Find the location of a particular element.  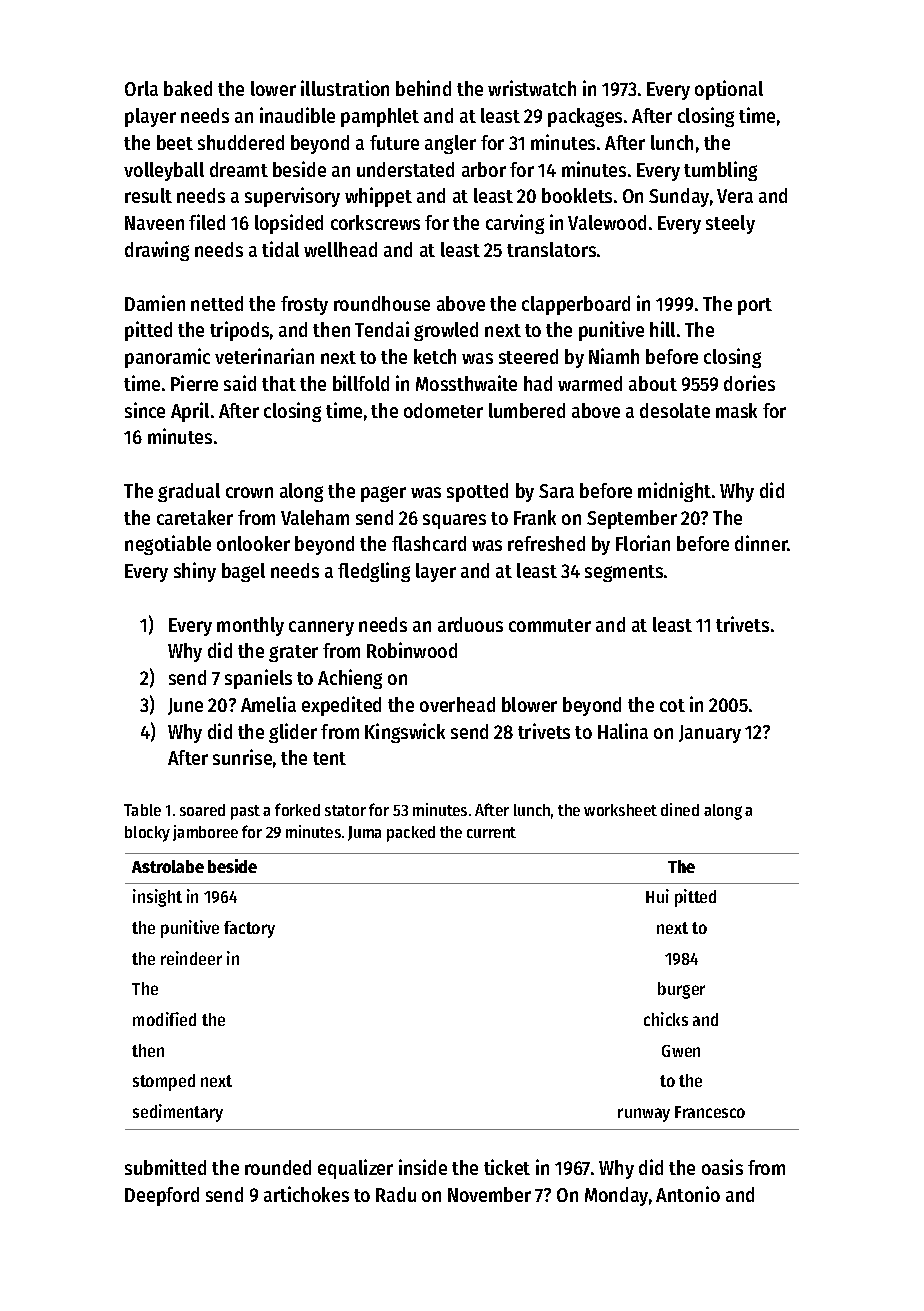

Sunday is located at coordinates (679, 197).
